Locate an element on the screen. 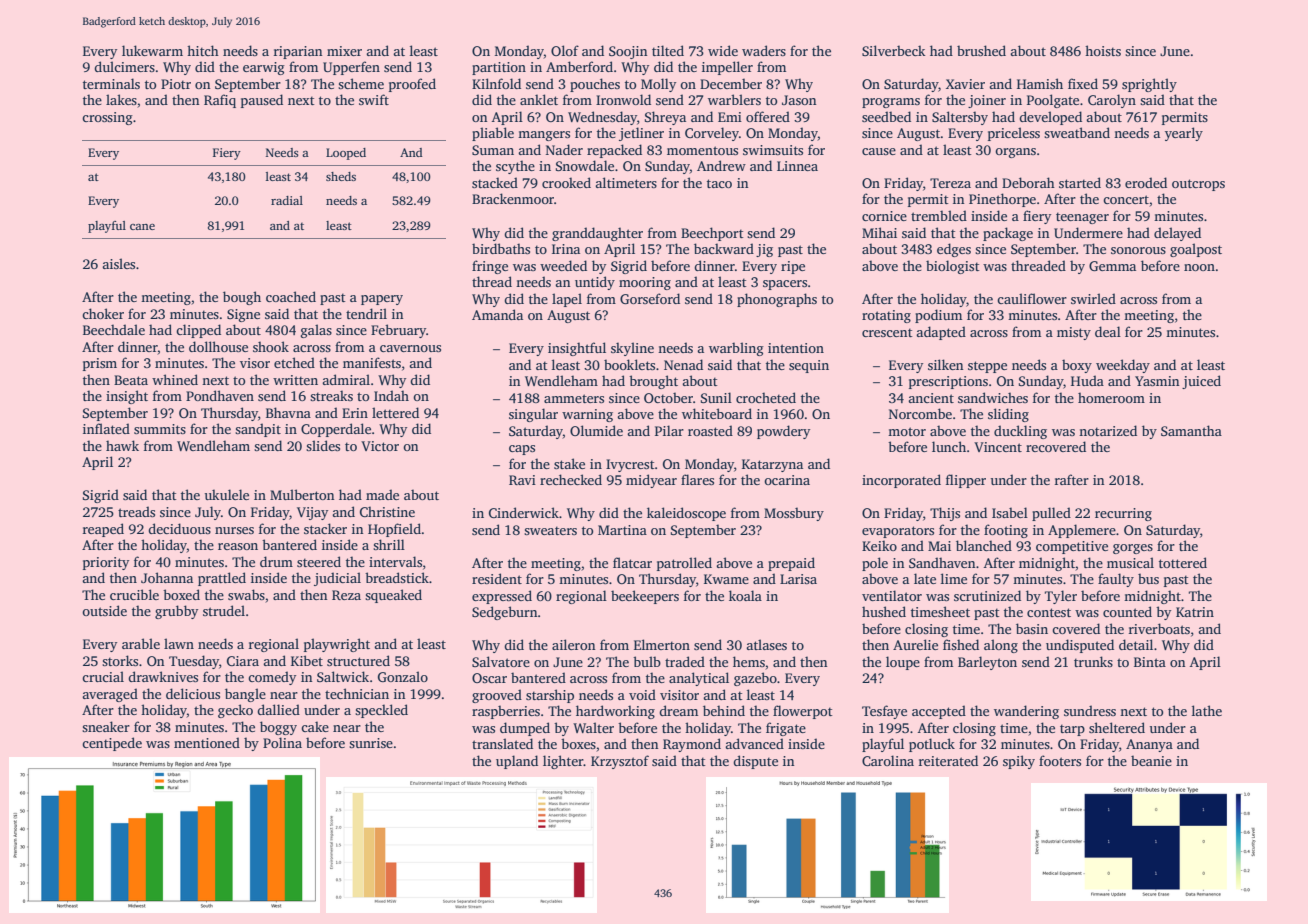 Image resolution: width=1308 pixels, height=924 pixels. aisles is located at coordinates (118, 263).
